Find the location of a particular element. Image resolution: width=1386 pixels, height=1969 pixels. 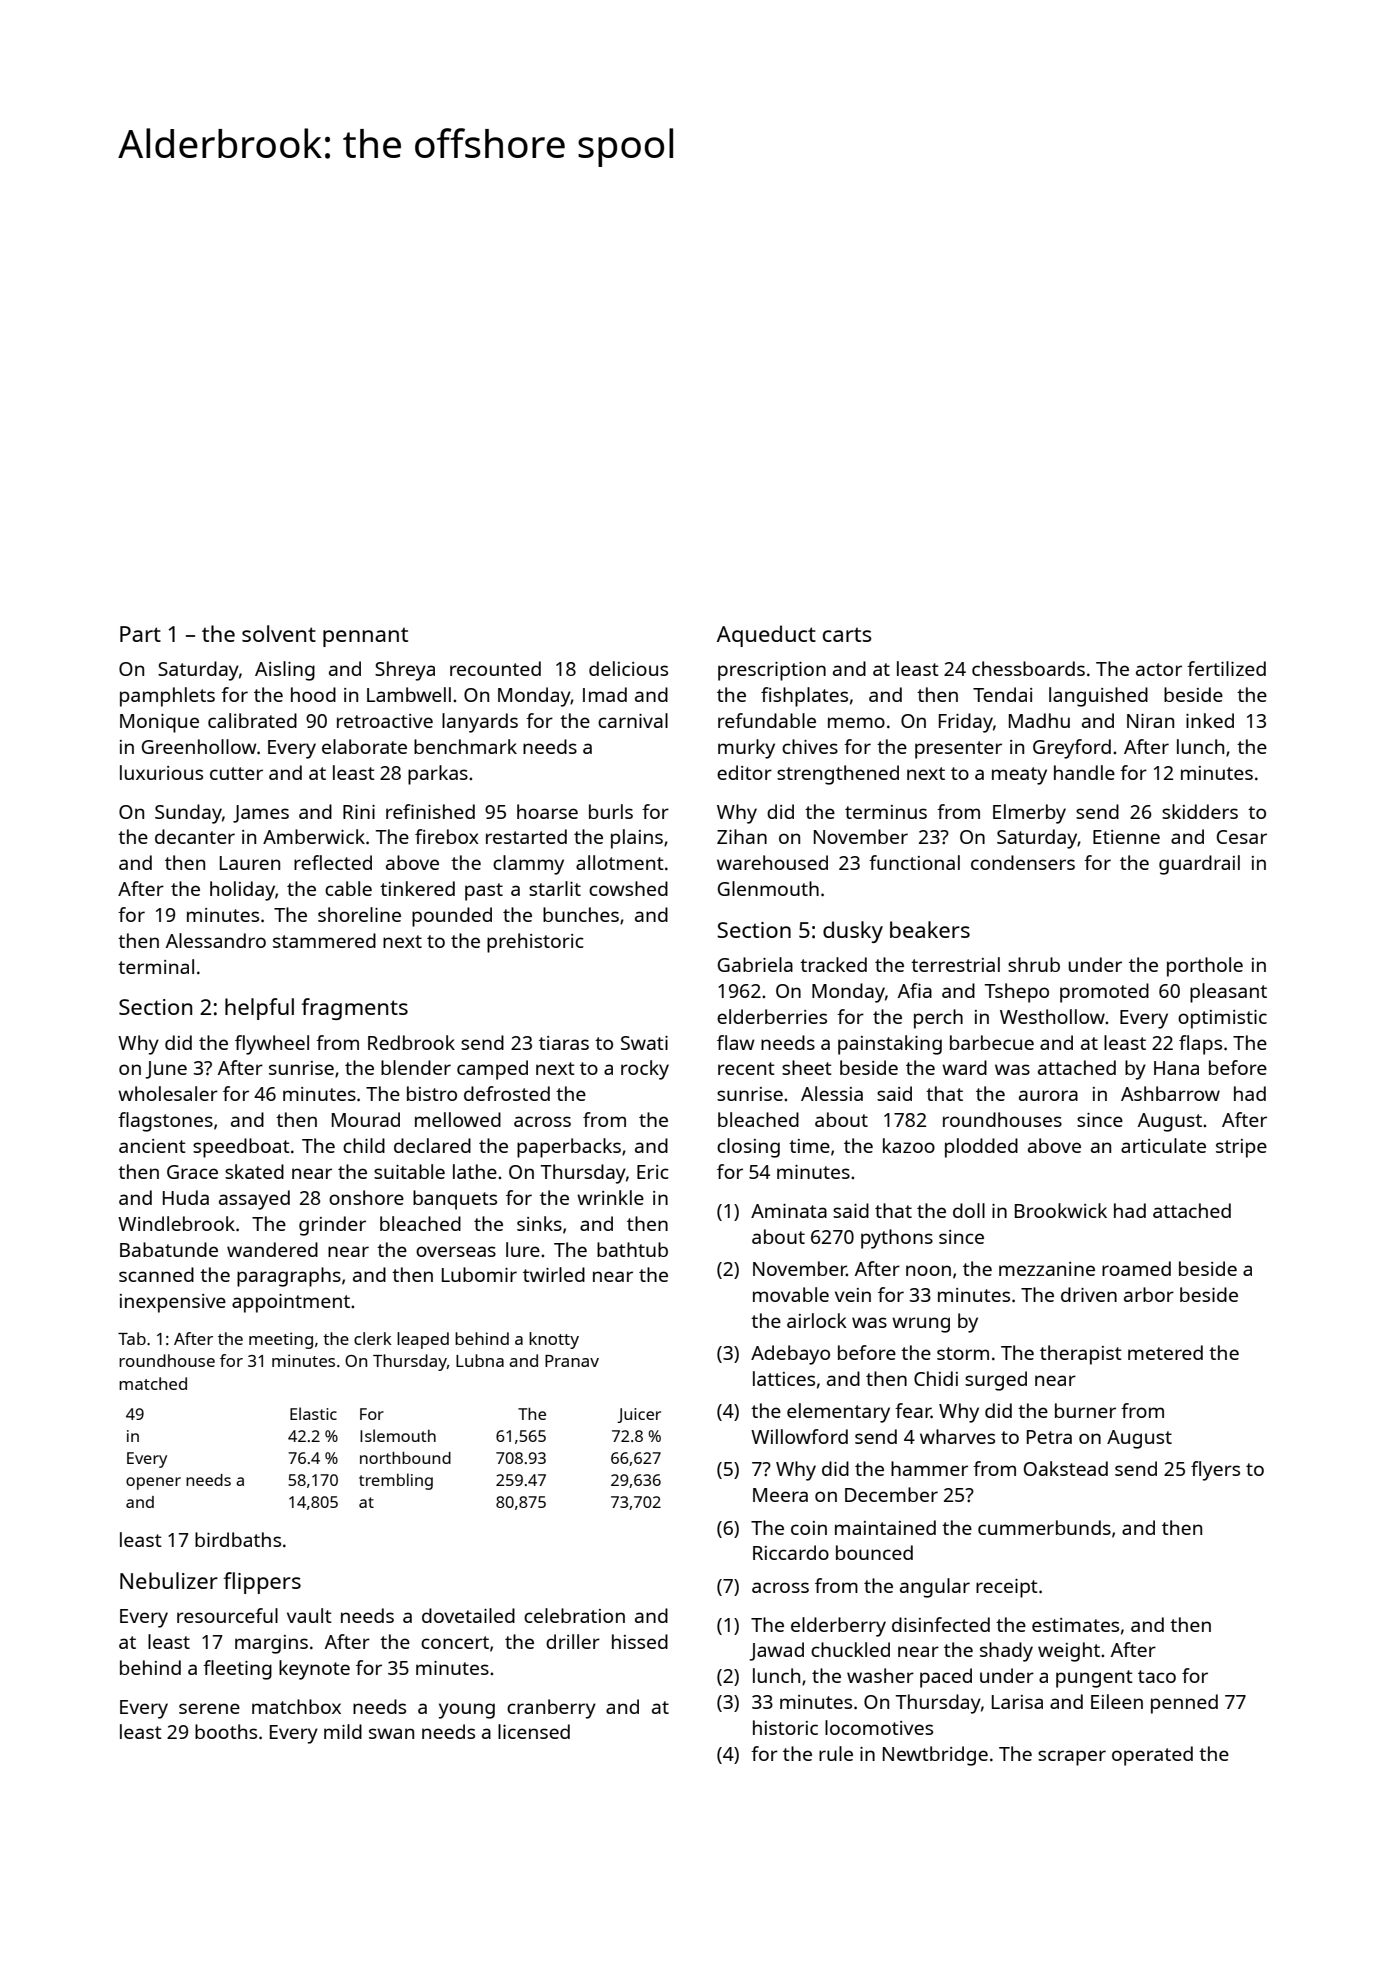

paperbacks is located at coordinates (569, 1148).
